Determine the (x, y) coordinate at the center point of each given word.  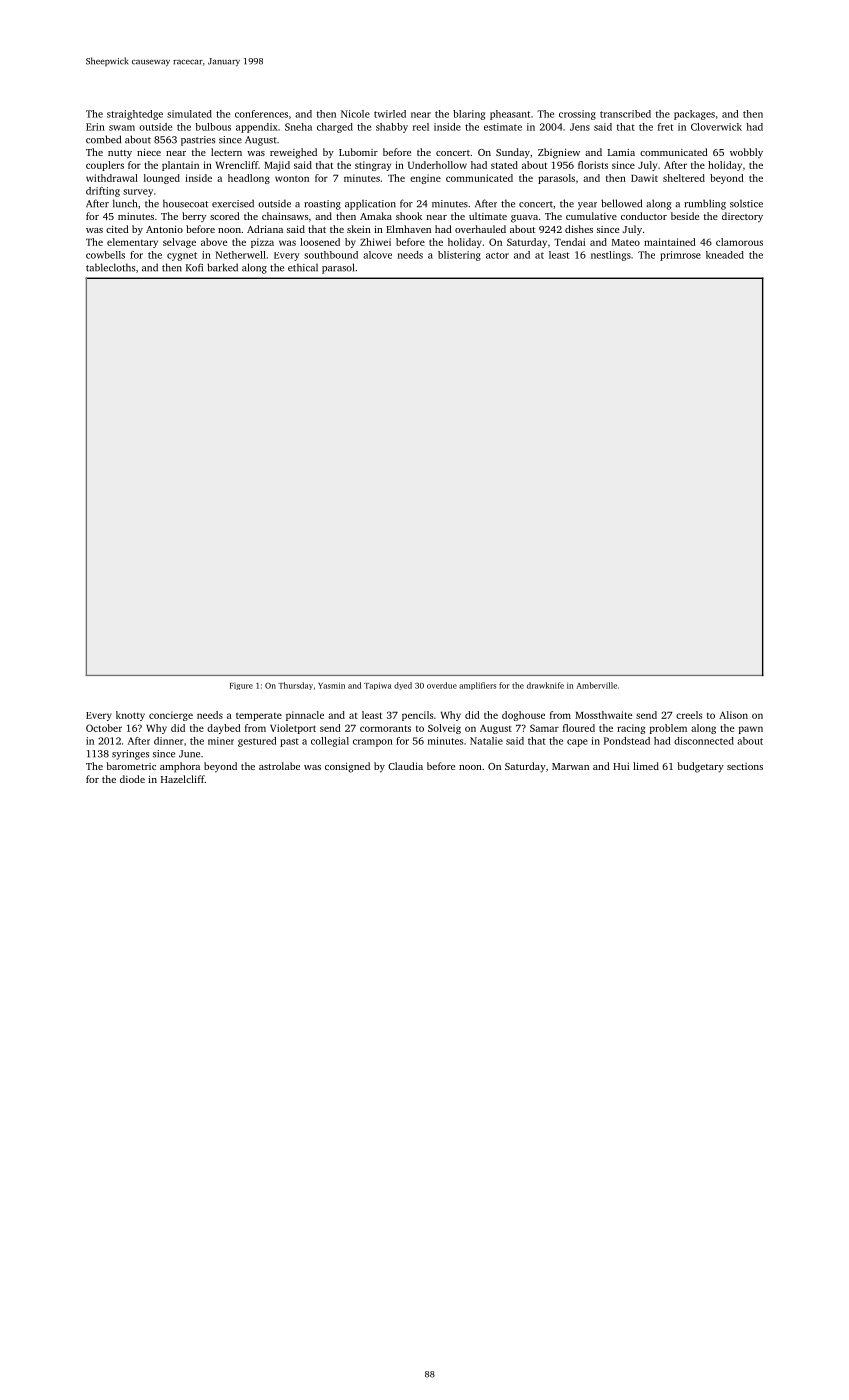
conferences (261, 114)
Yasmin (331, 685)
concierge (171, 716)
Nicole (355, 114)
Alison (733, 715)
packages (694, 115)
